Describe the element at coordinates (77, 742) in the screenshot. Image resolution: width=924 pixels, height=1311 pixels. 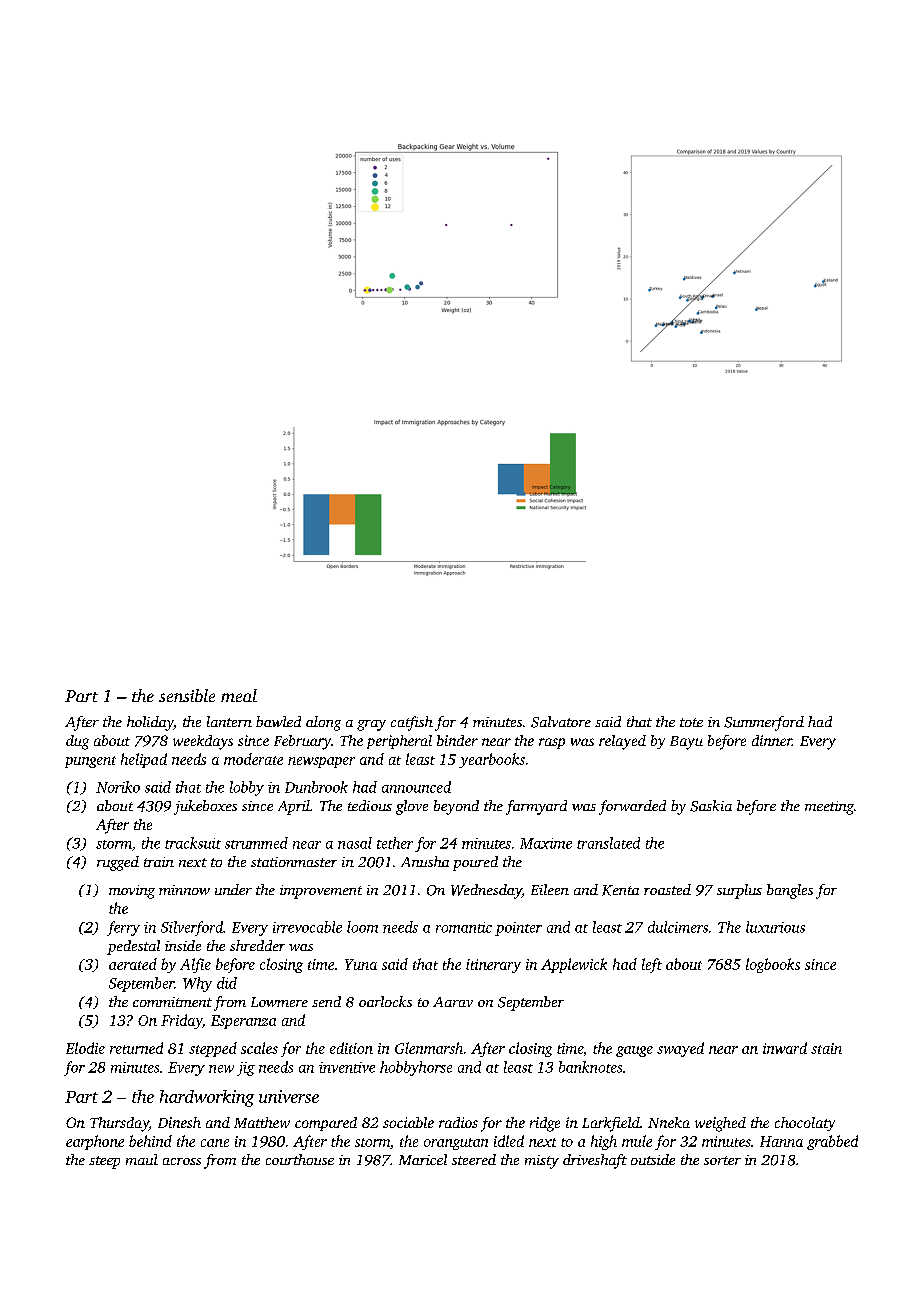
I see `dug` at that location.
